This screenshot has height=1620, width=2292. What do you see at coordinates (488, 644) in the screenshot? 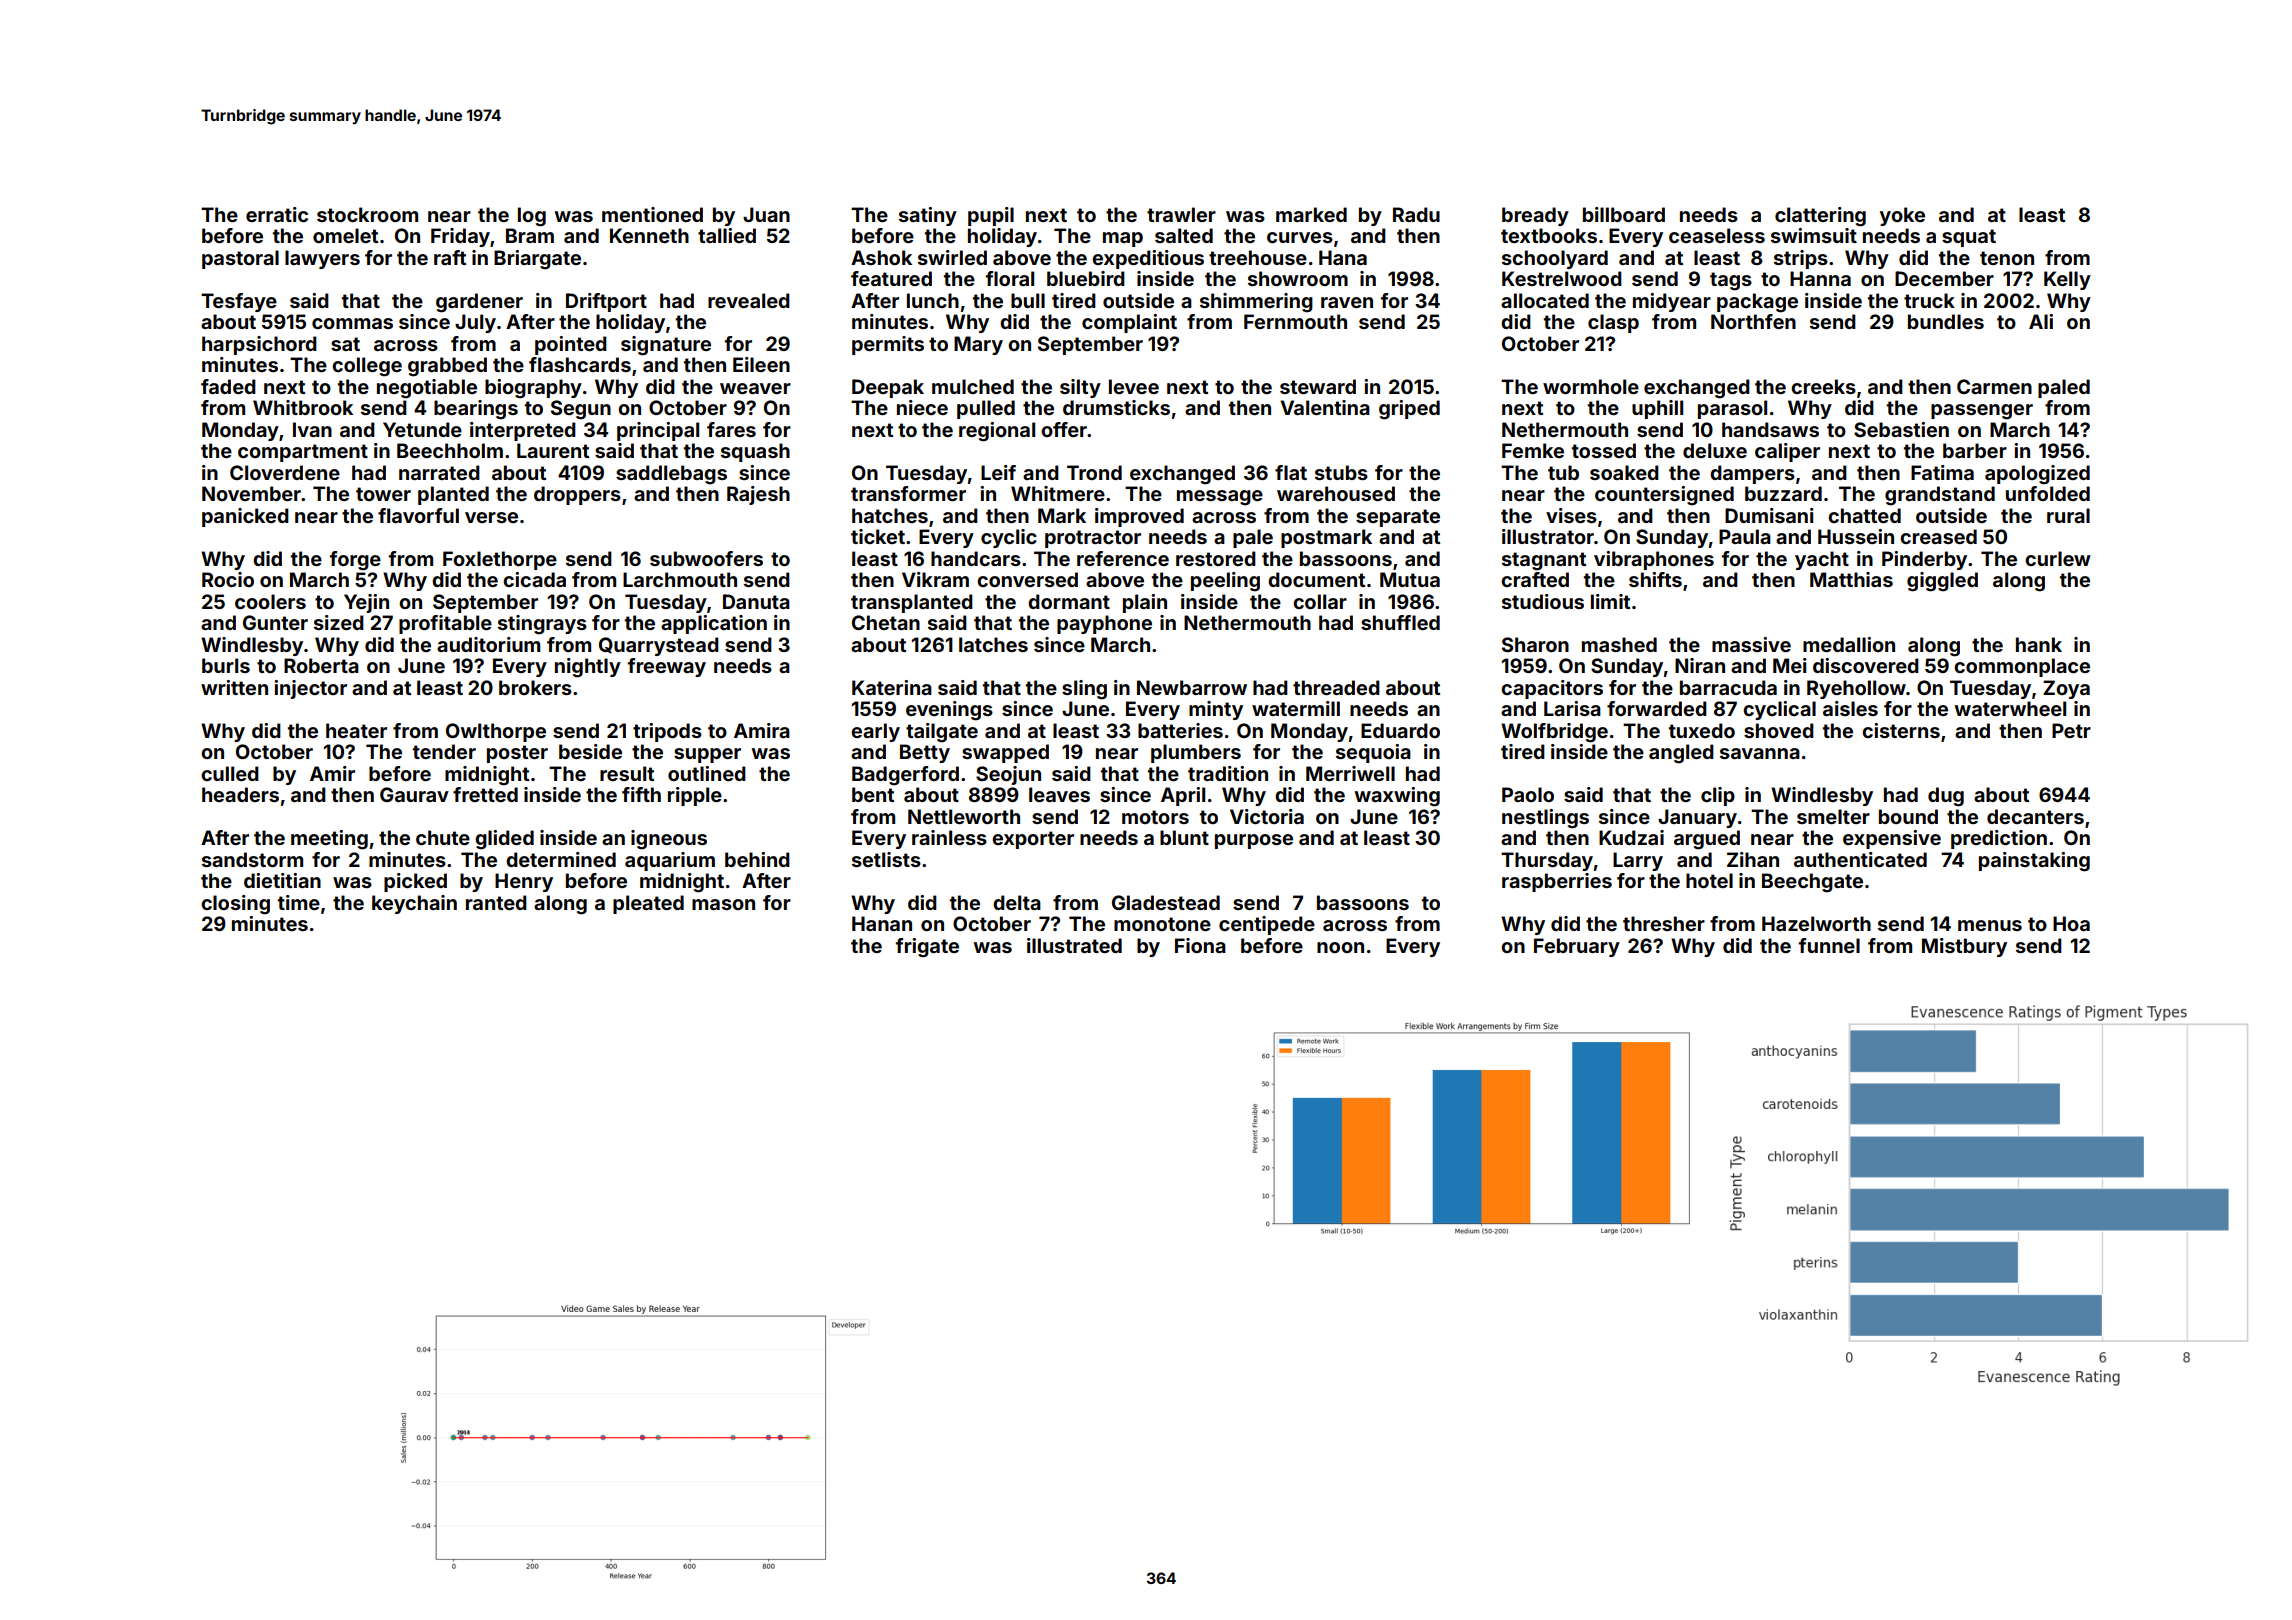
I see `auditorium` at bounding box center [488, 644].
